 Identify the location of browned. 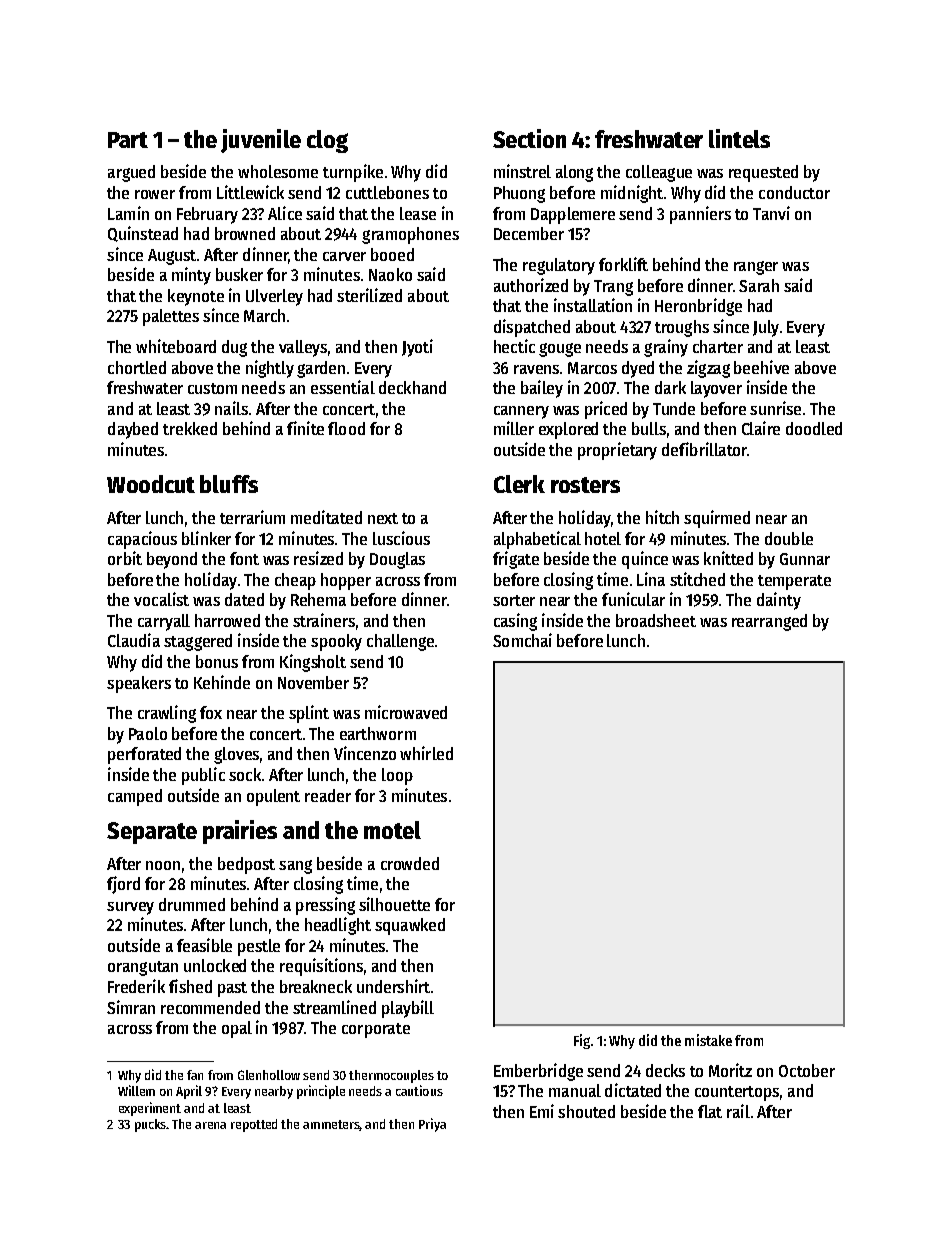
(245, 233).
